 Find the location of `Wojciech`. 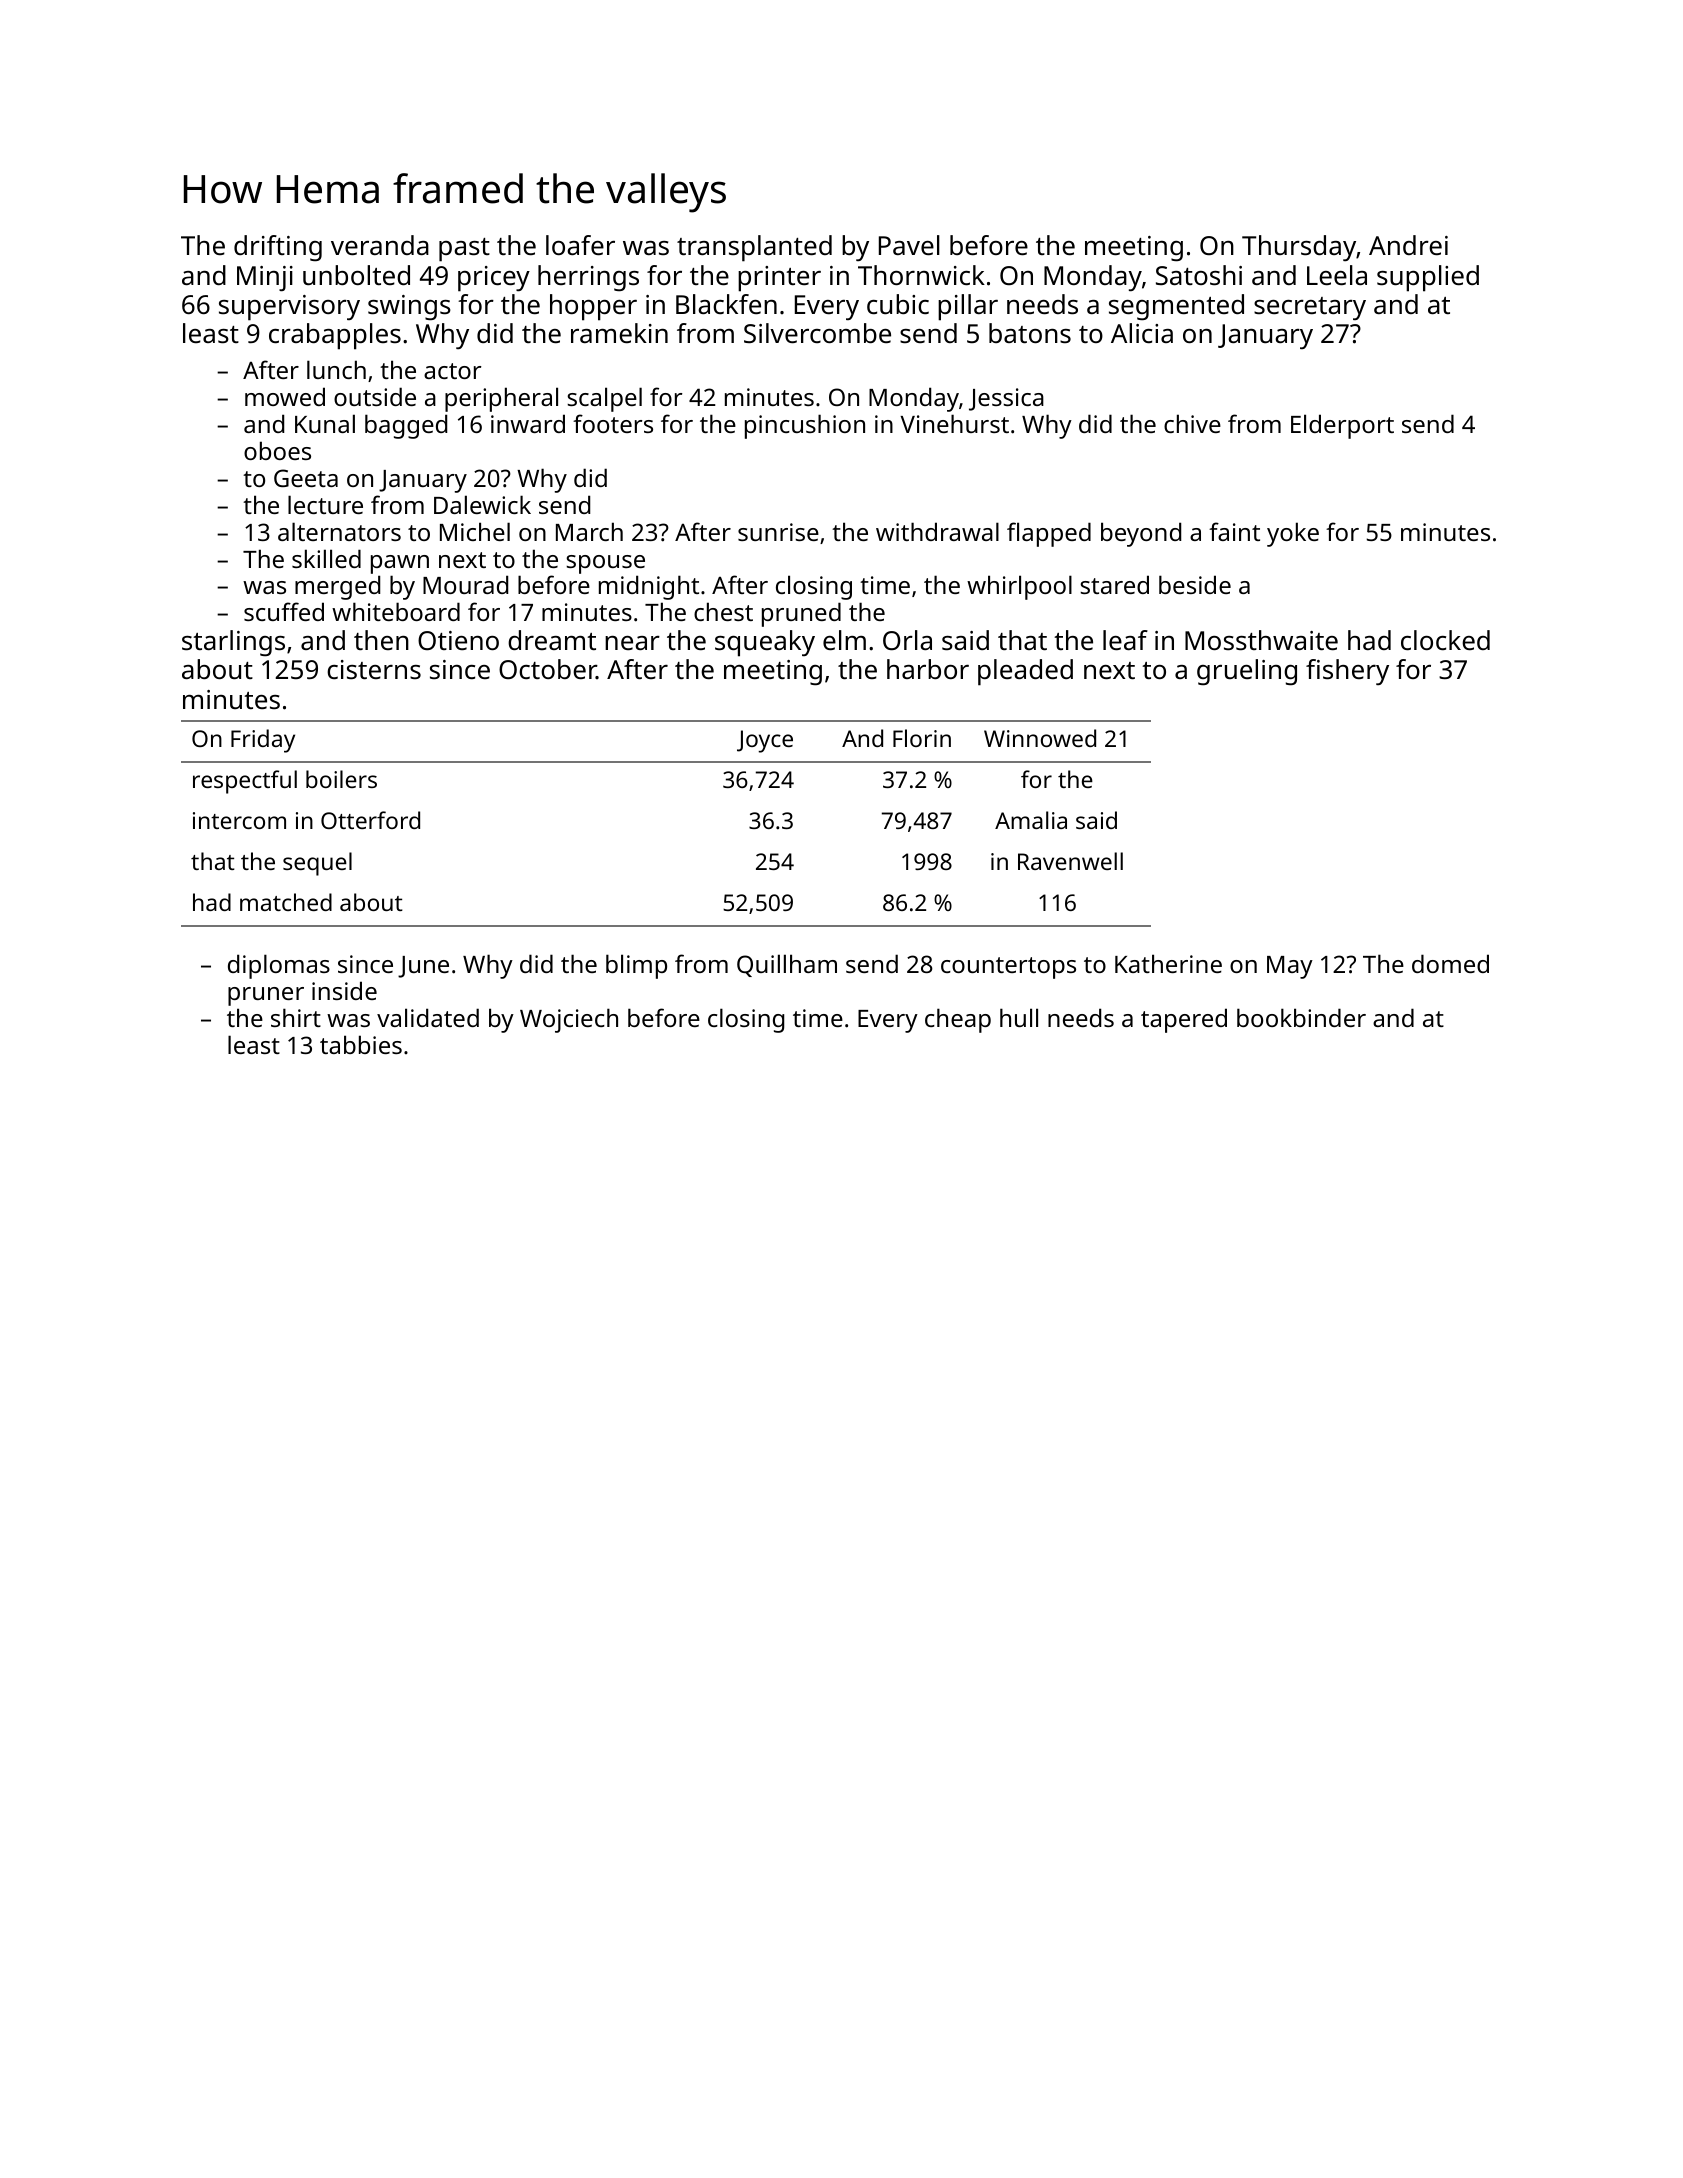

Wojciech is located at coordinates (569, 1020).
